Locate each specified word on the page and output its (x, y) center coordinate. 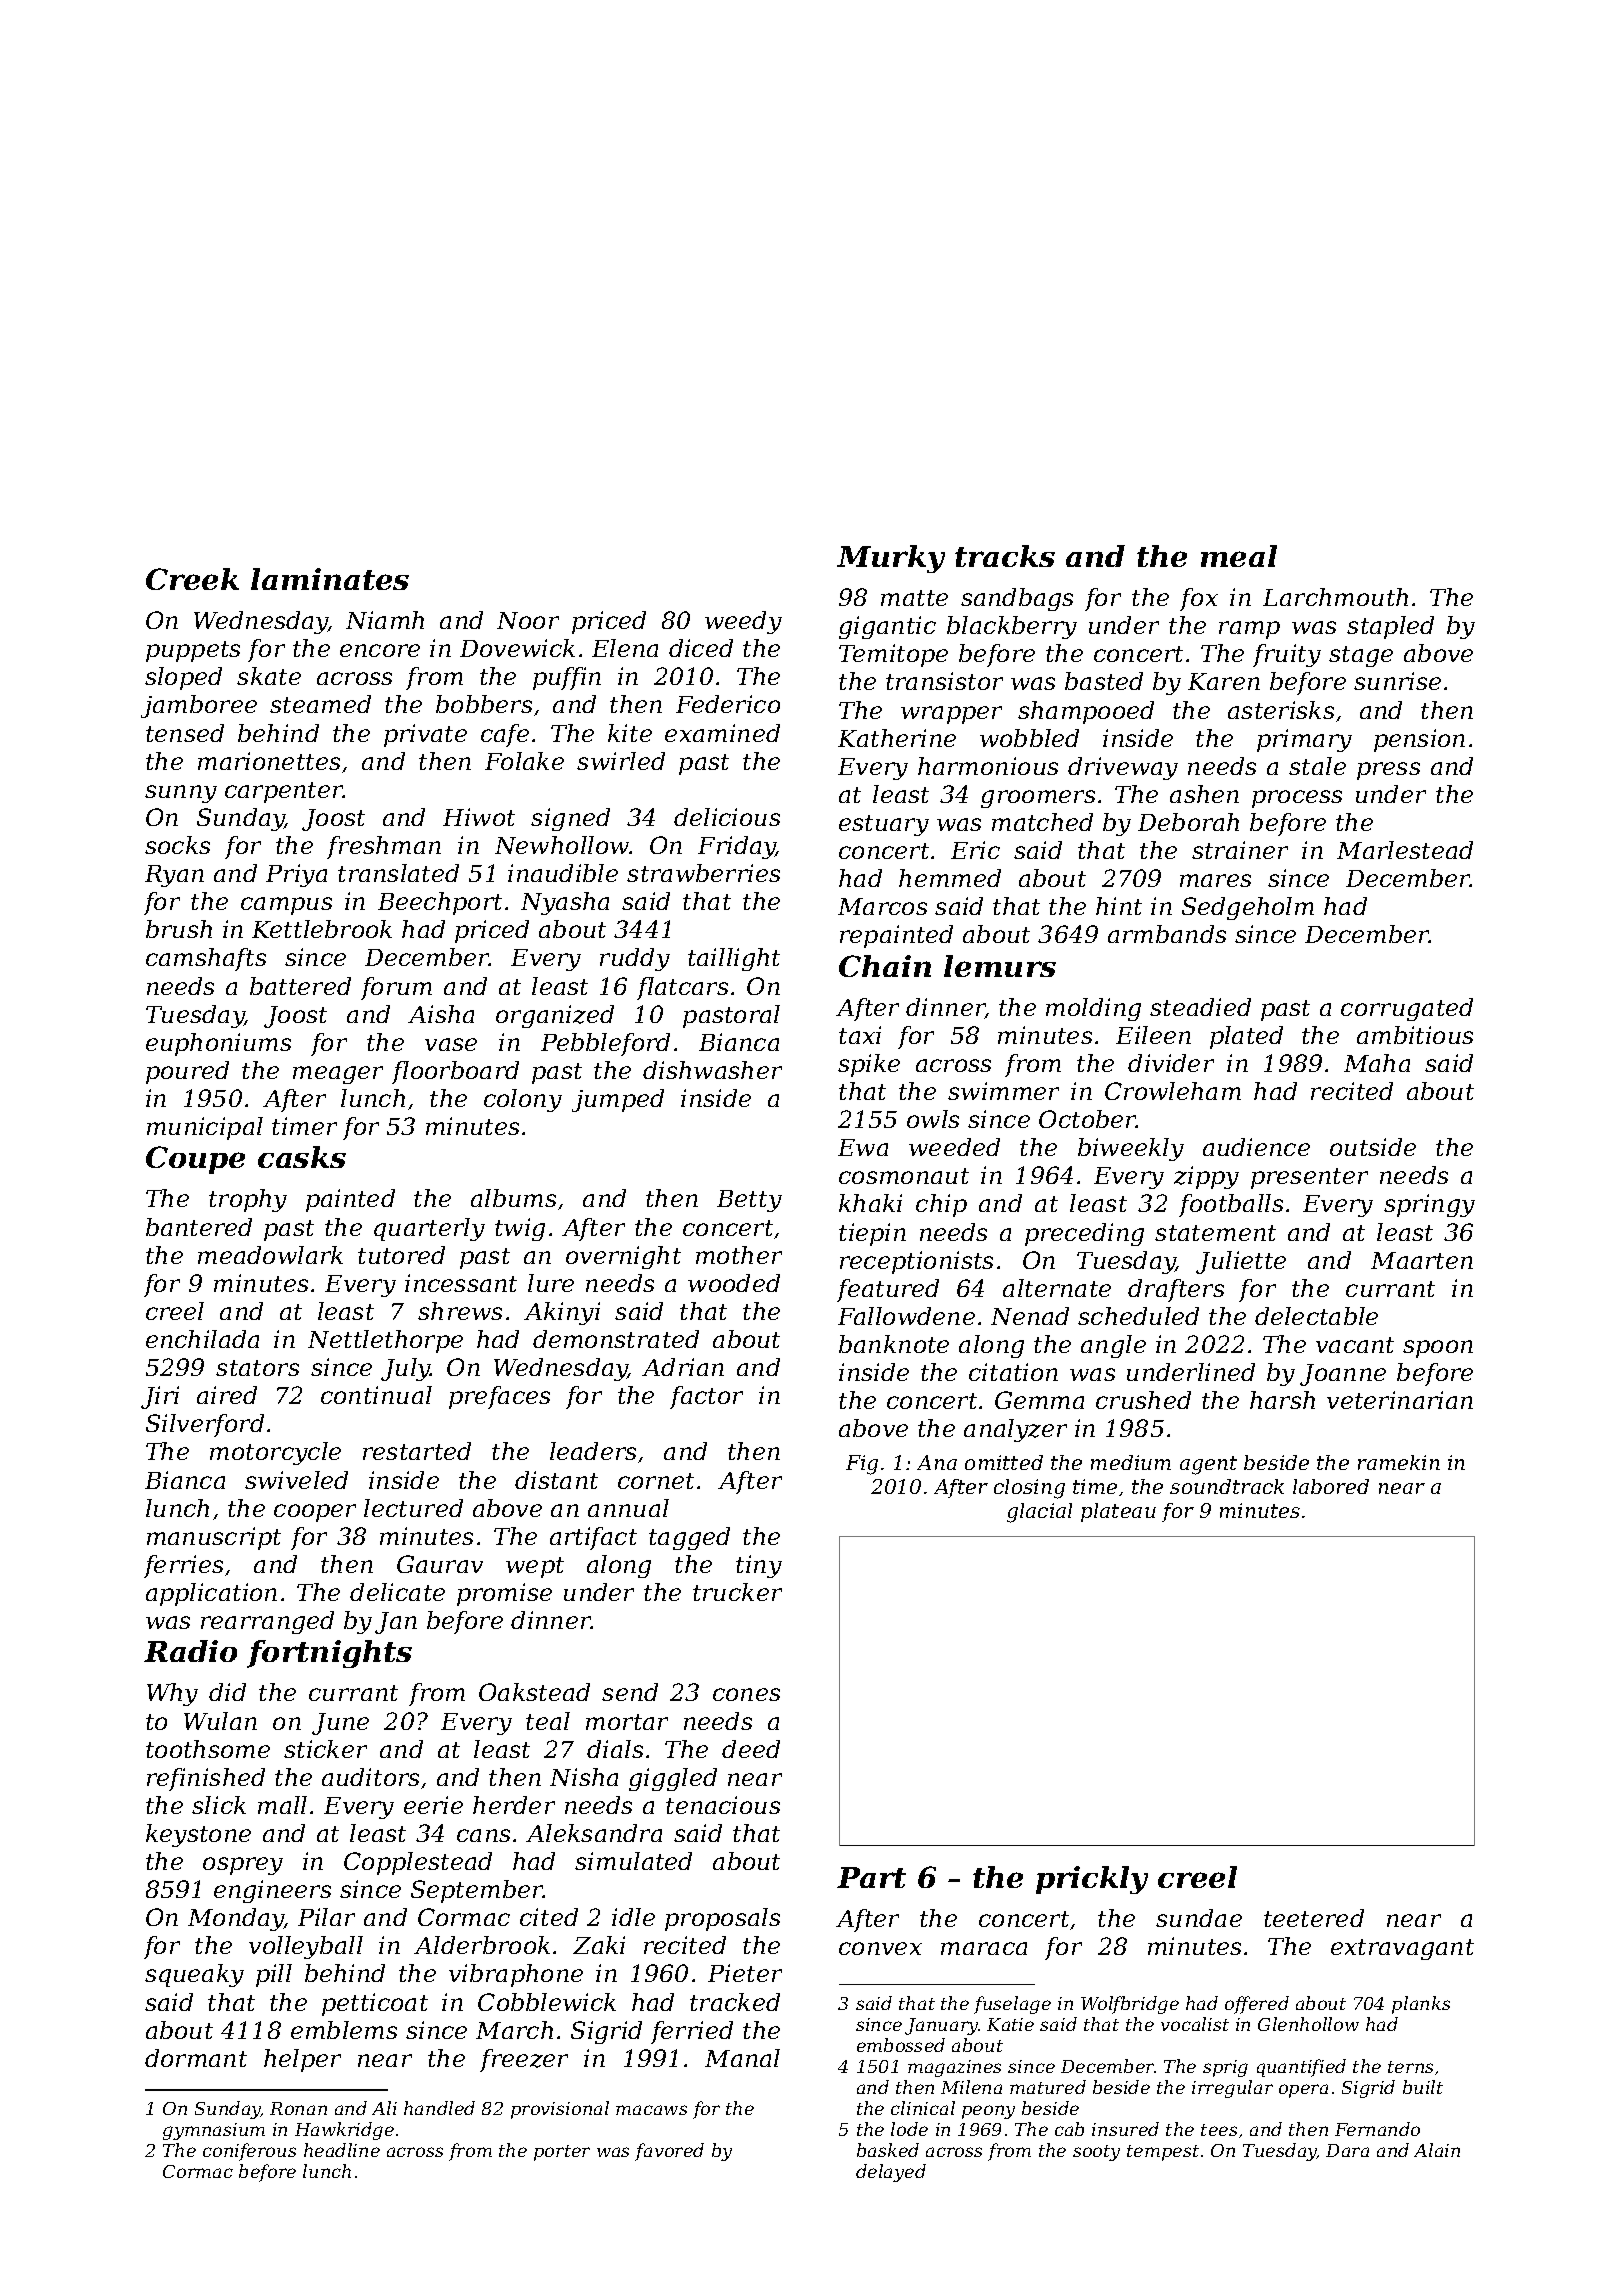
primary (1304, 740)
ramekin (1399, 1462)
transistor (944, 681)
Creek (192, 579)
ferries (183, 1566)
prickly (1092, 1880)
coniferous (249, 2152)
